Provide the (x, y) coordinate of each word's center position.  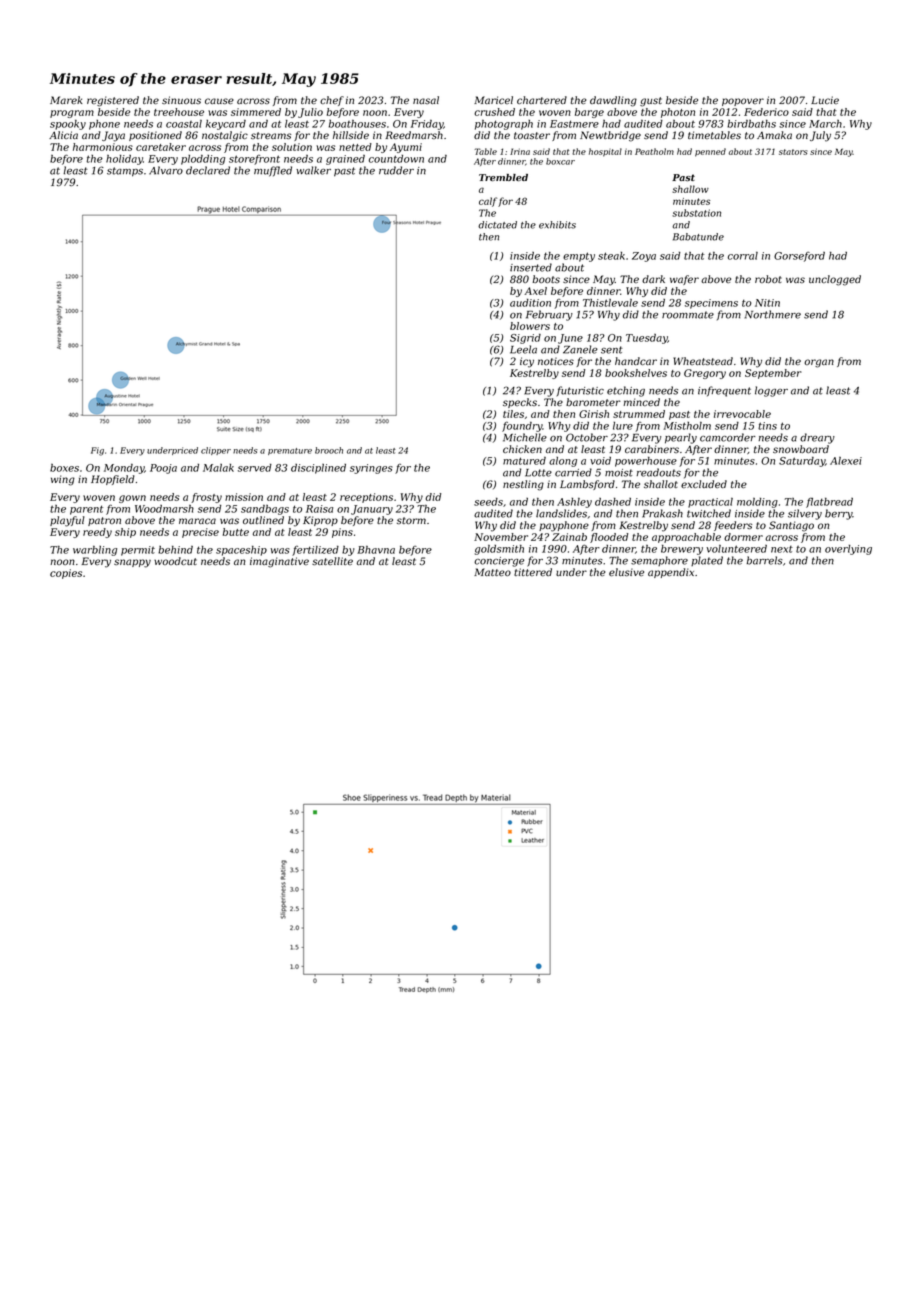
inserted (531, 267)
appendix (671, 573)
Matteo (492, 572)
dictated (497, 225)
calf (488, 202)
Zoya (644, 257)
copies (66, 574)
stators (793, 152)
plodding (203, 160)
